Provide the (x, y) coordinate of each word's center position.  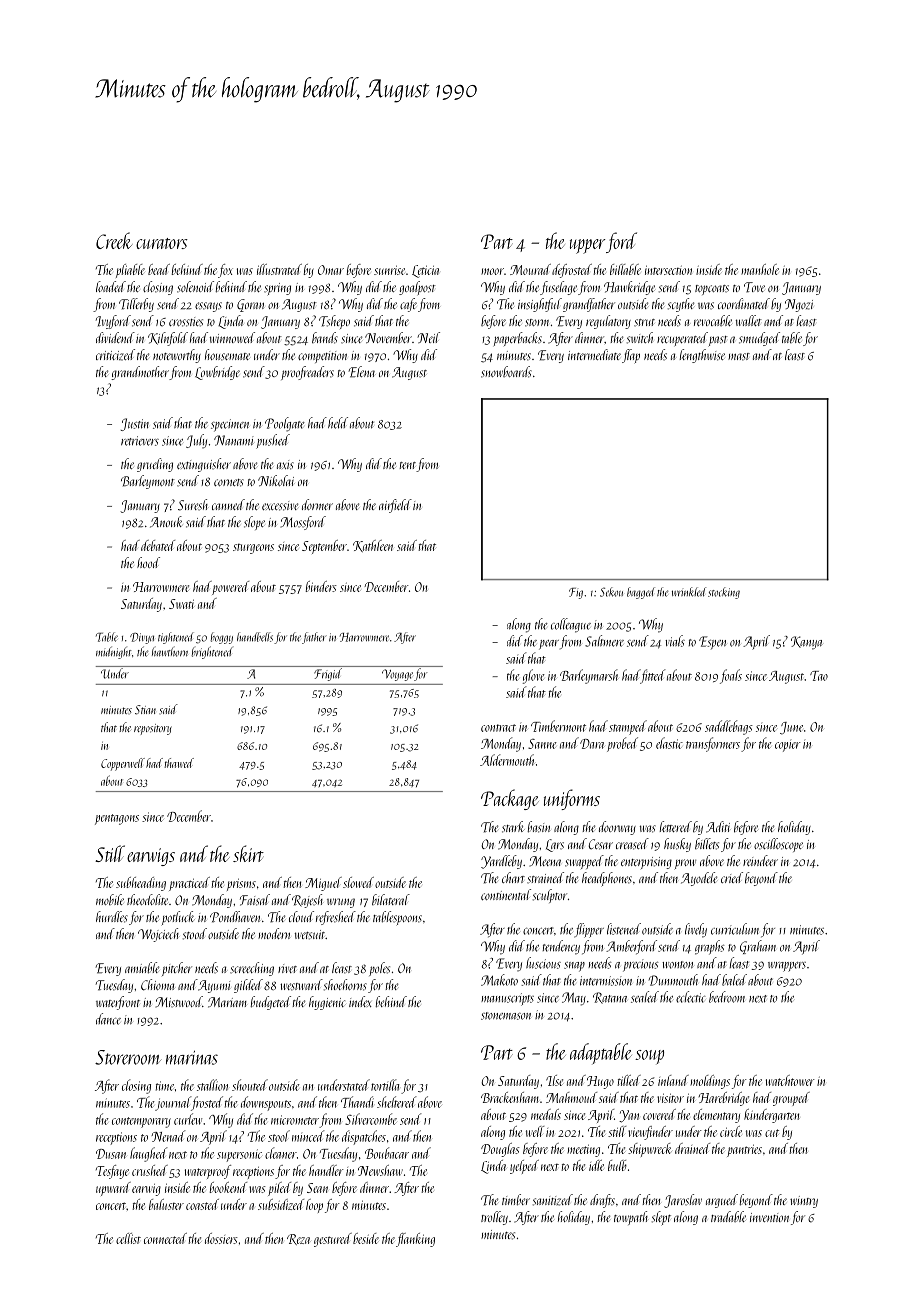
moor (492, 271)
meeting (583, 1150)
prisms (241, 884)
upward (113, 1189)
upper (587, 246)
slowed (358, 882)
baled (734, 980)
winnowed (232, 337)
